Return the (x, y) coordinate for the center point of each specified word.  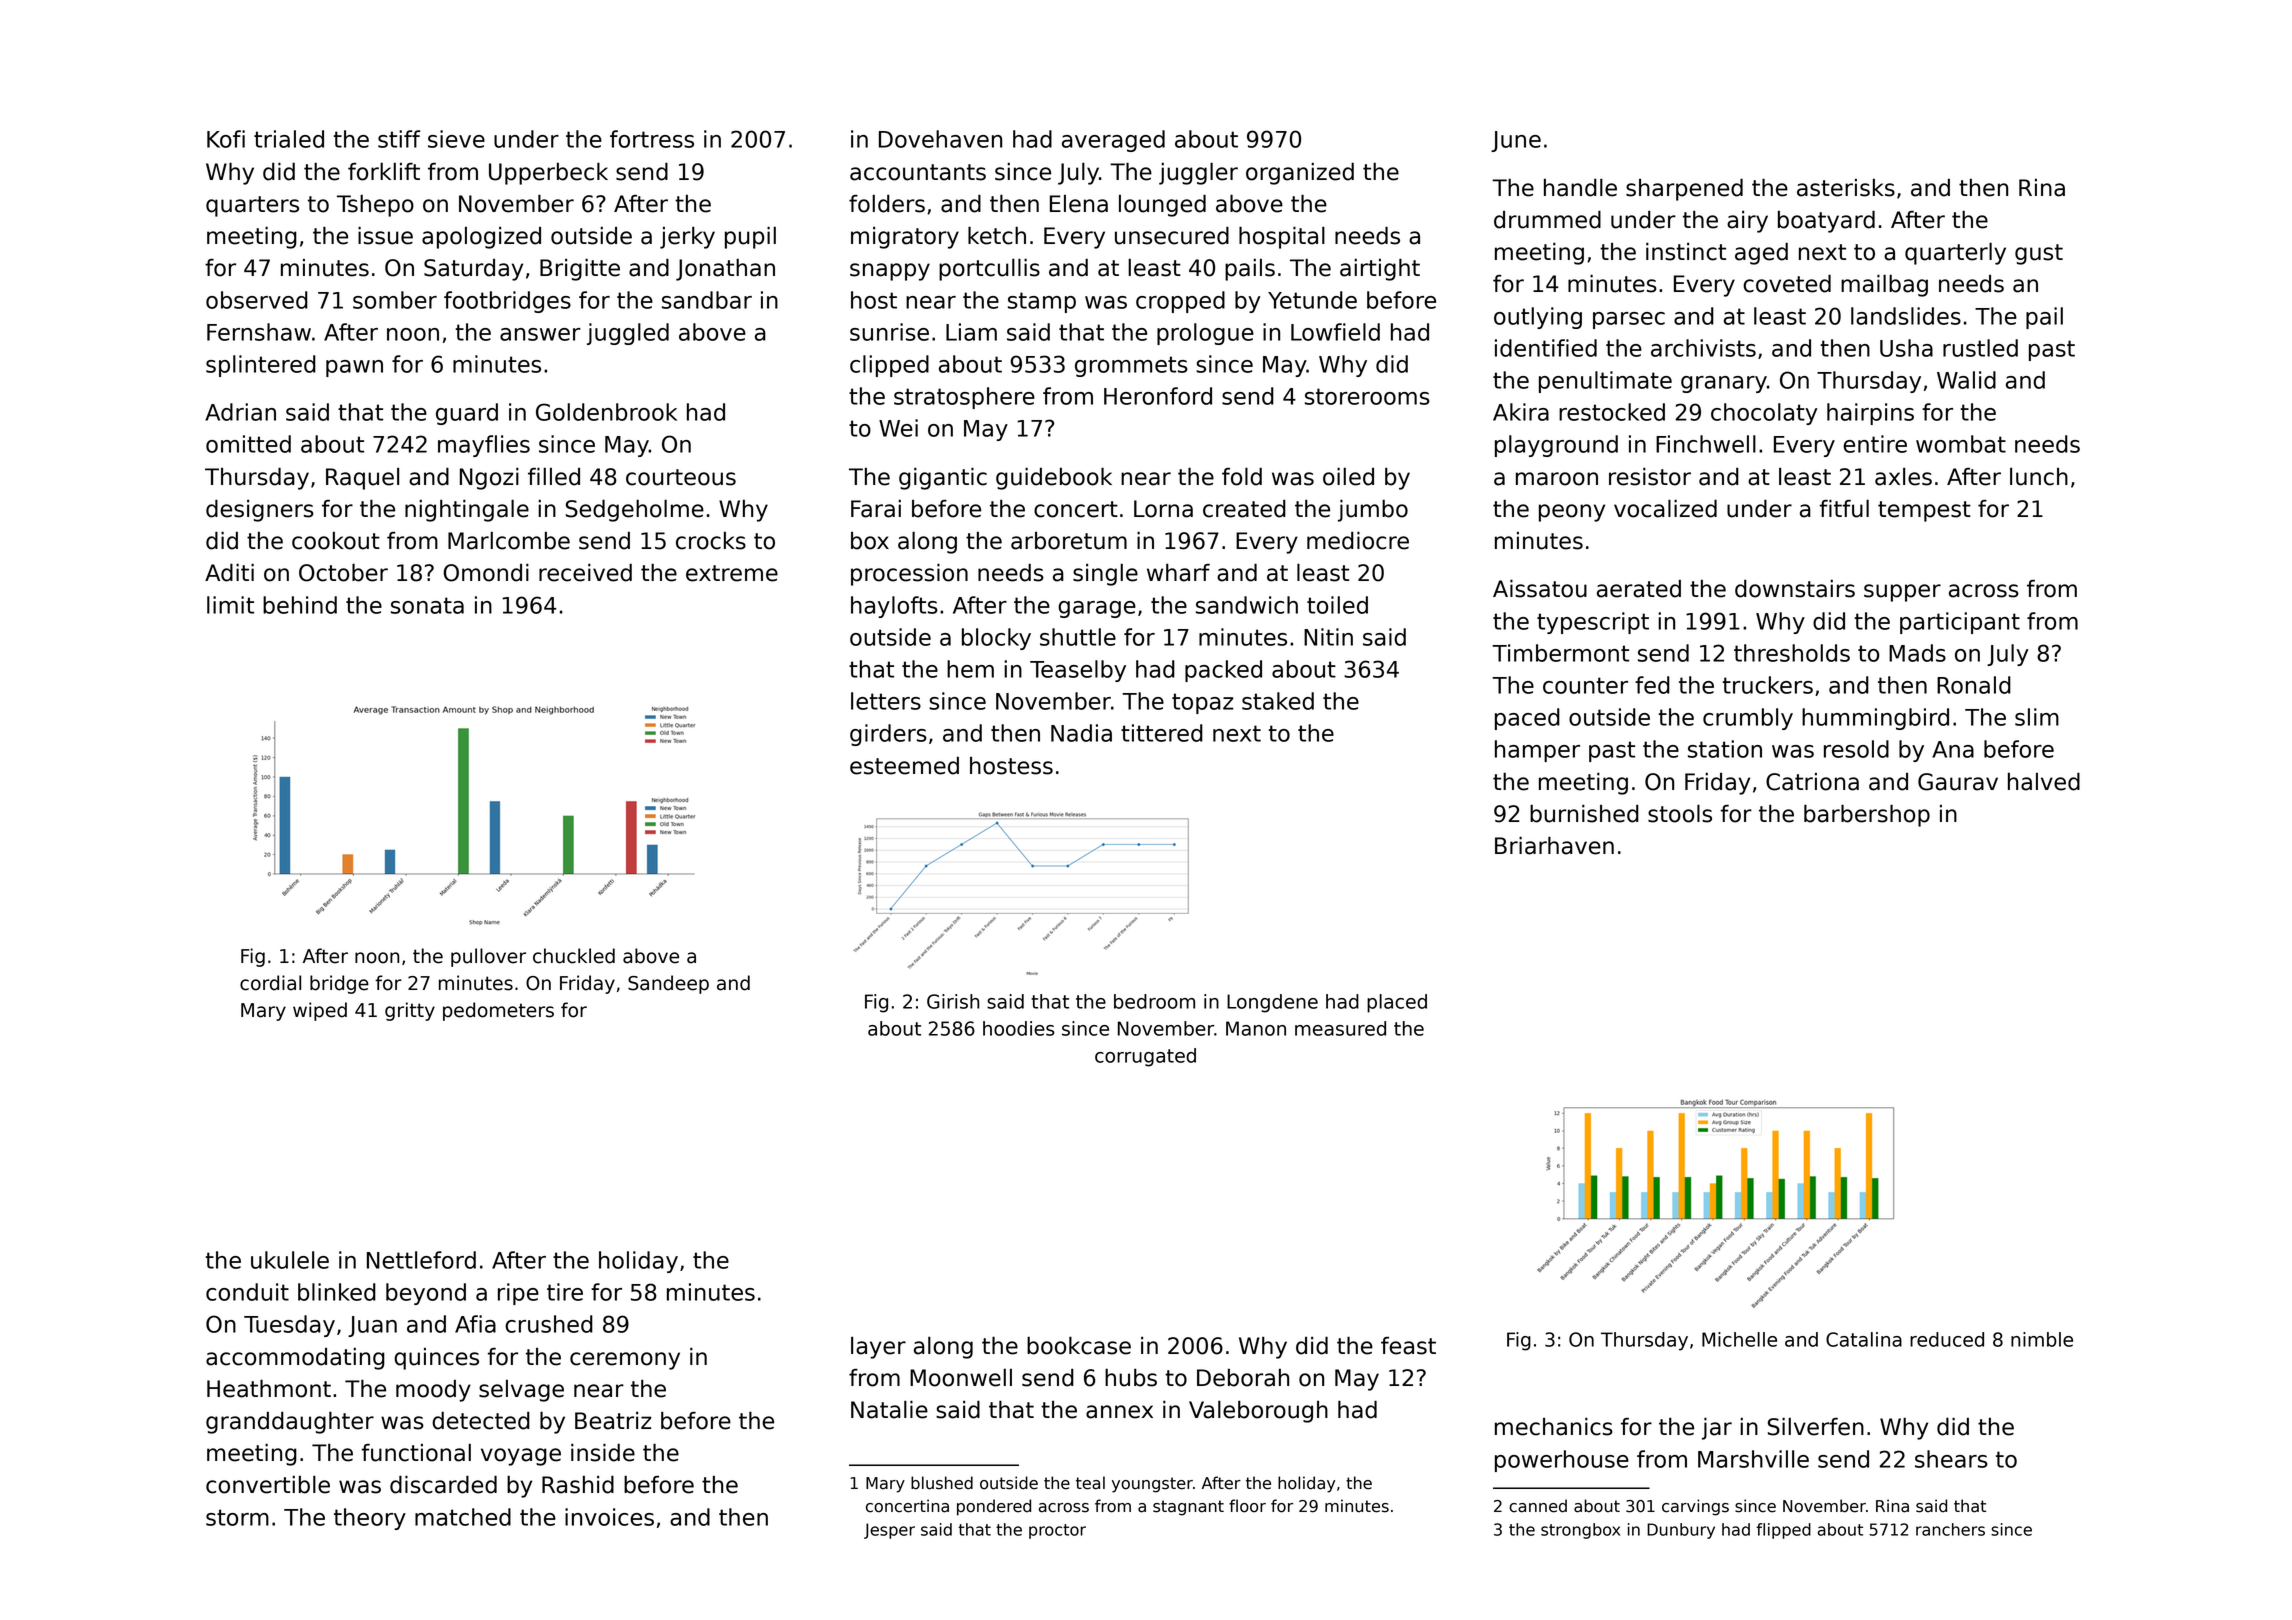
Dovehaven (940, 139)
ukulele (290, 1260)
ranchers (1950, 1529)
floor (1247, 1506)
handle (1580, 187)
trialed (289, 139)
